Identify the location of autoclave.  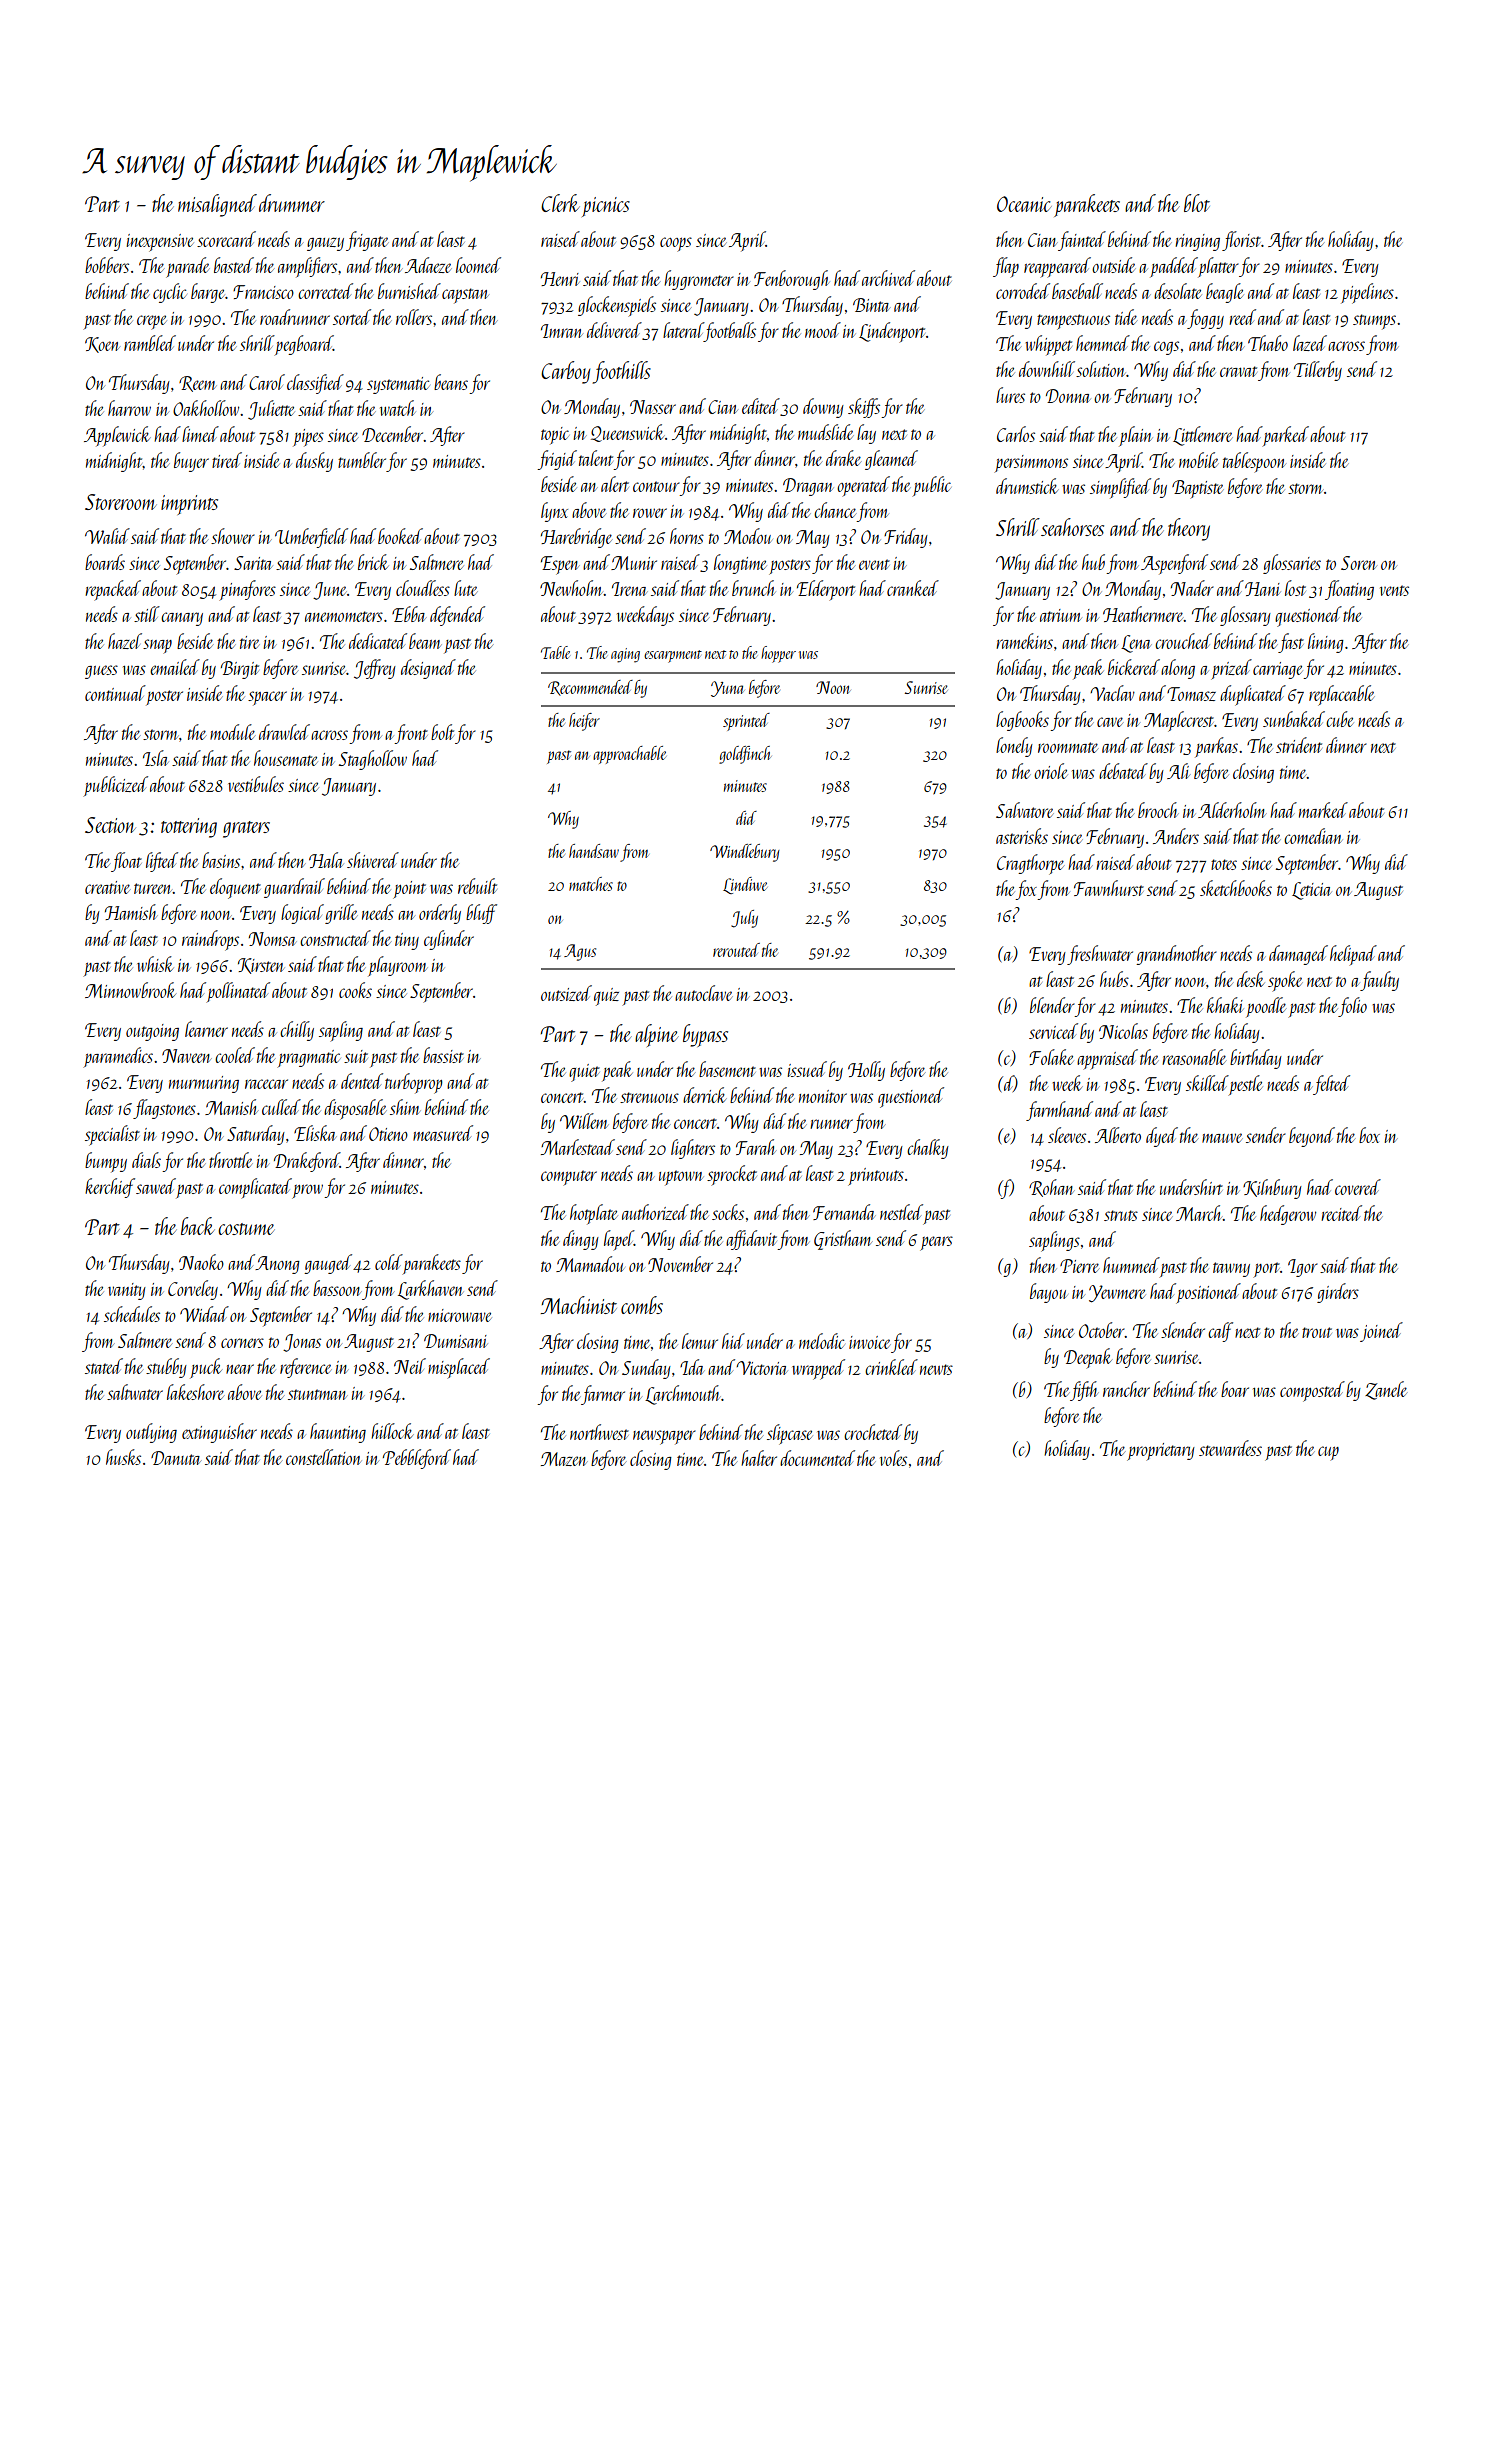
(704, 993).
